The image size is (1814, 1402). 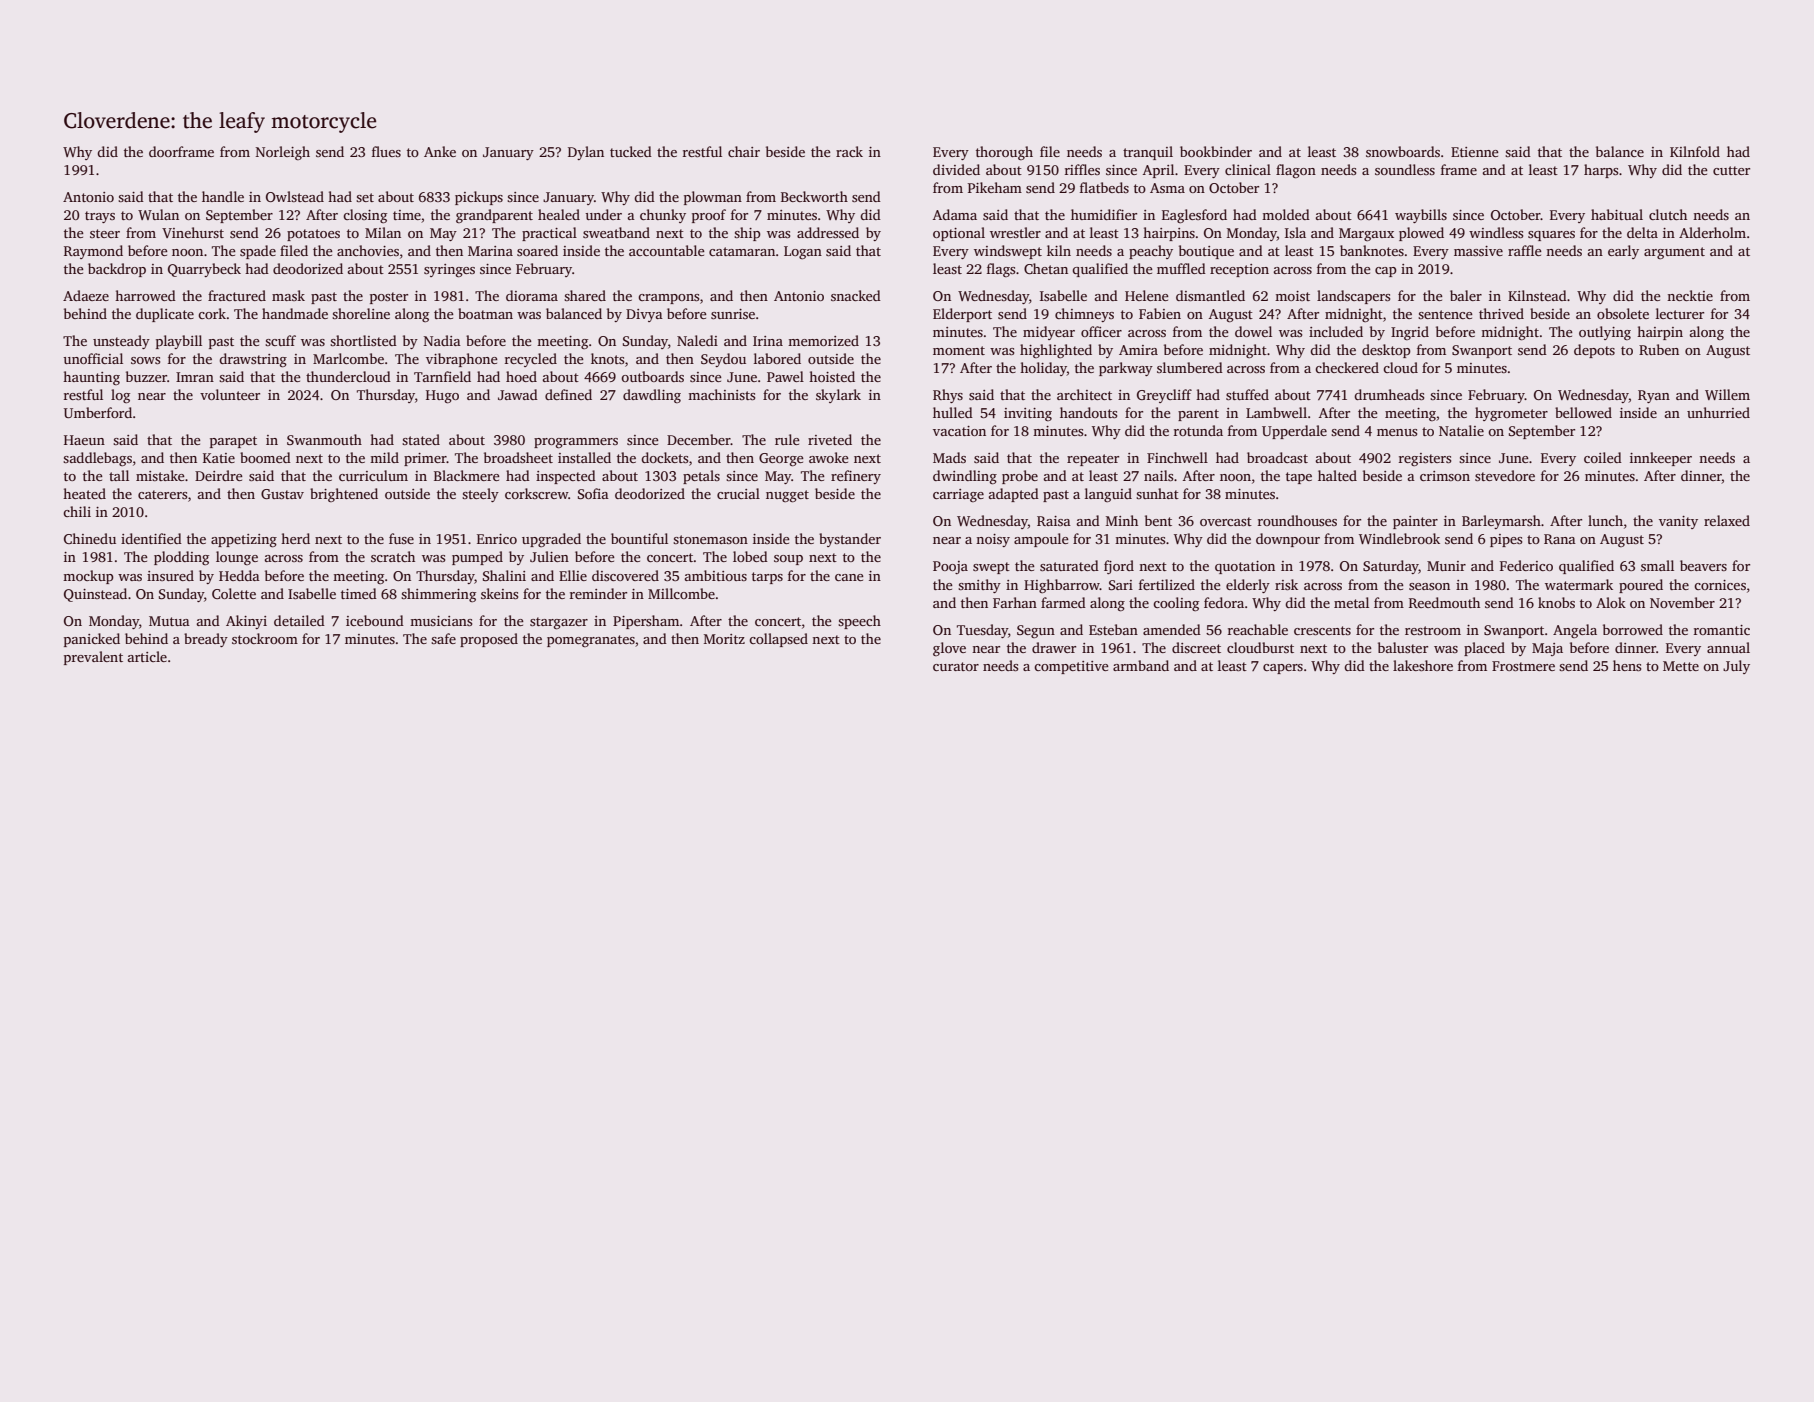 What do you see at coordinates (1138, 350) in the document?
I see `Amira` at bounding box center [1138, 350].
